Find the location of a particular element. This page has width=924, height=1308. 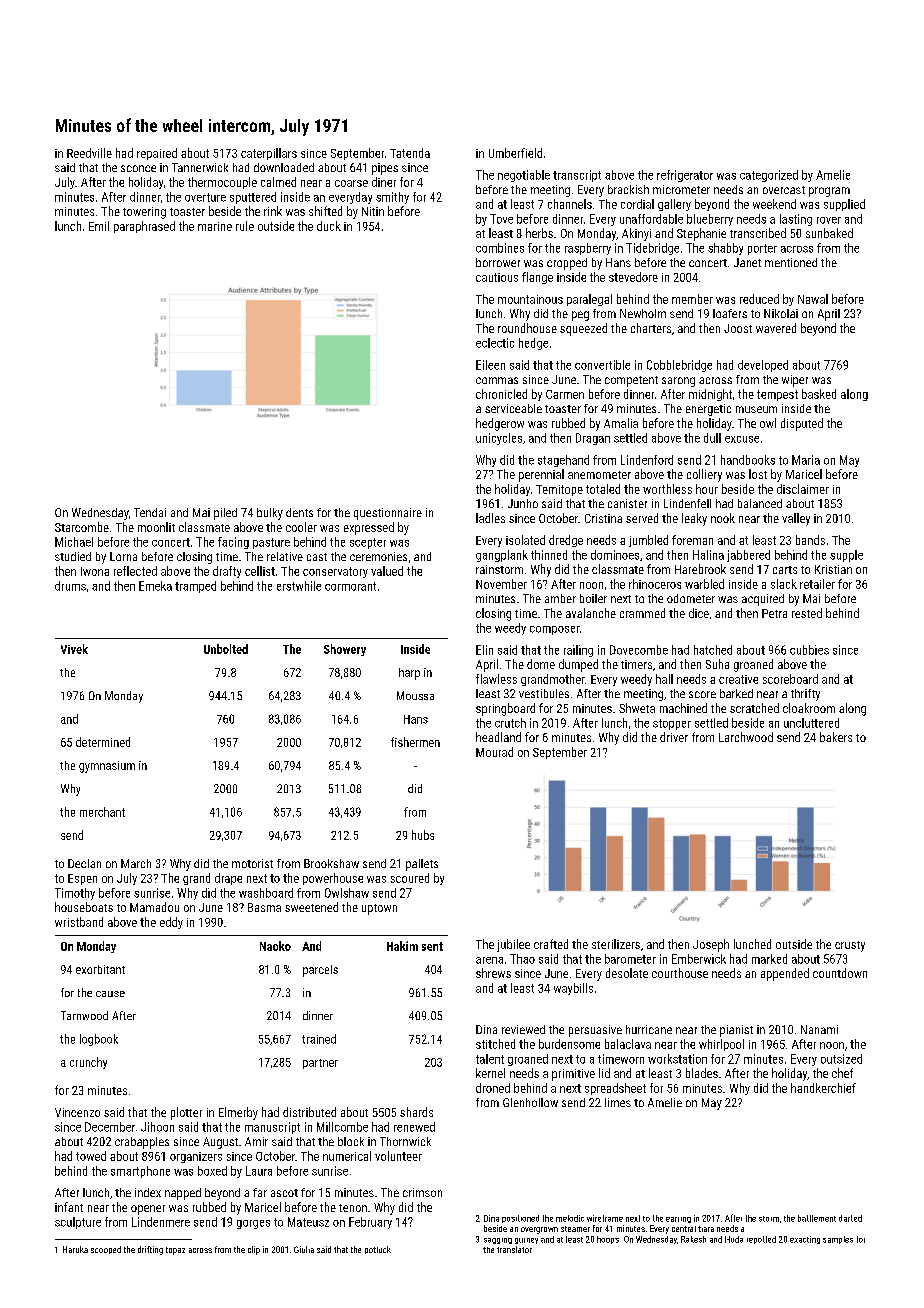

disputed is located at coordinates (802, 424).
